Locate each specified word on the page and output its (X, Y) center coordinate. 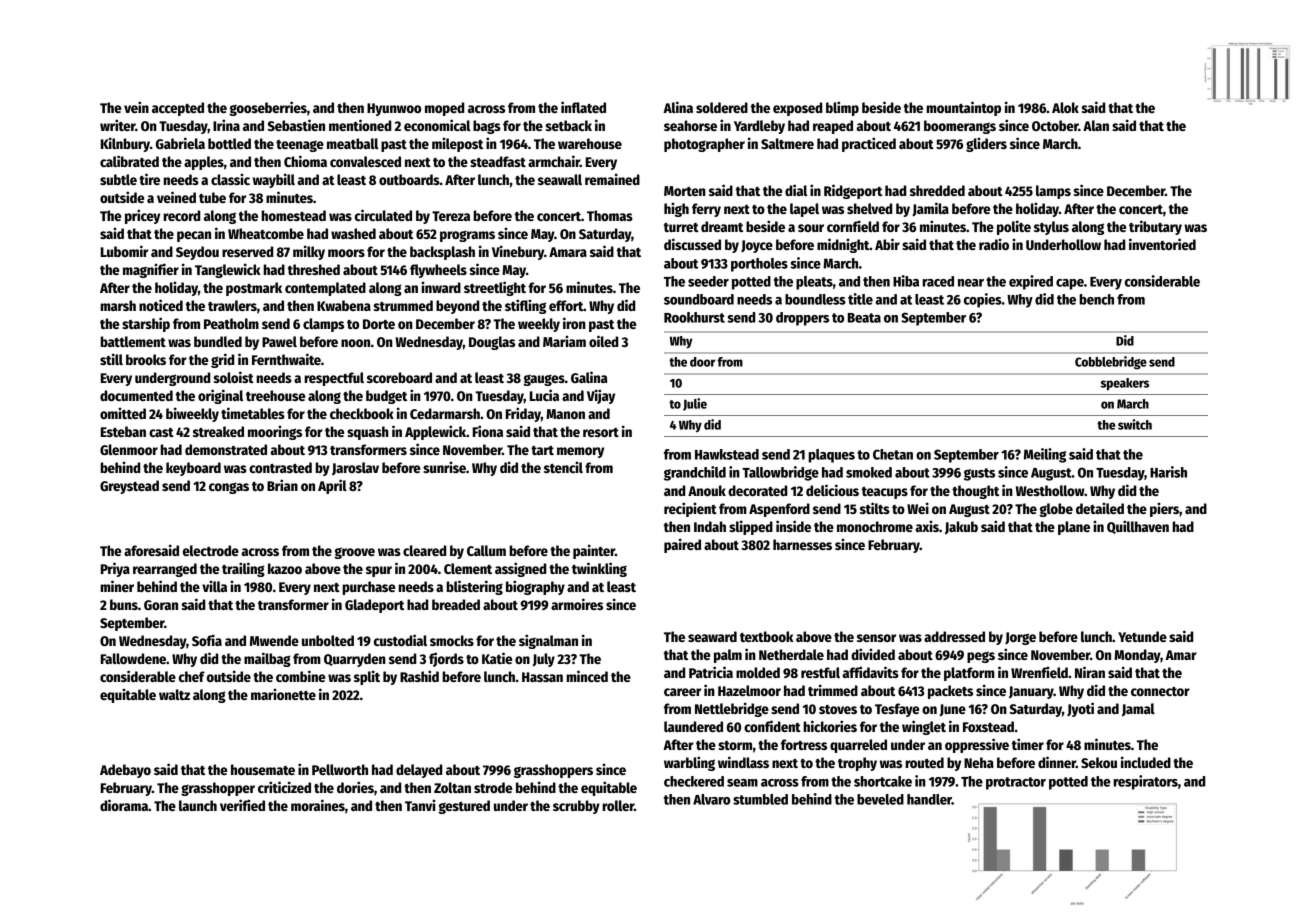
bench (1097, 299)
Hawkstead (727, 454)
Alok (1065, 107)
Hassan (542, 677)
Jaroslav (355, 468)
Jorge (1020, 638)
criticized (284, 787)
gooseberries (268, 108)
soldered (722, 107)
